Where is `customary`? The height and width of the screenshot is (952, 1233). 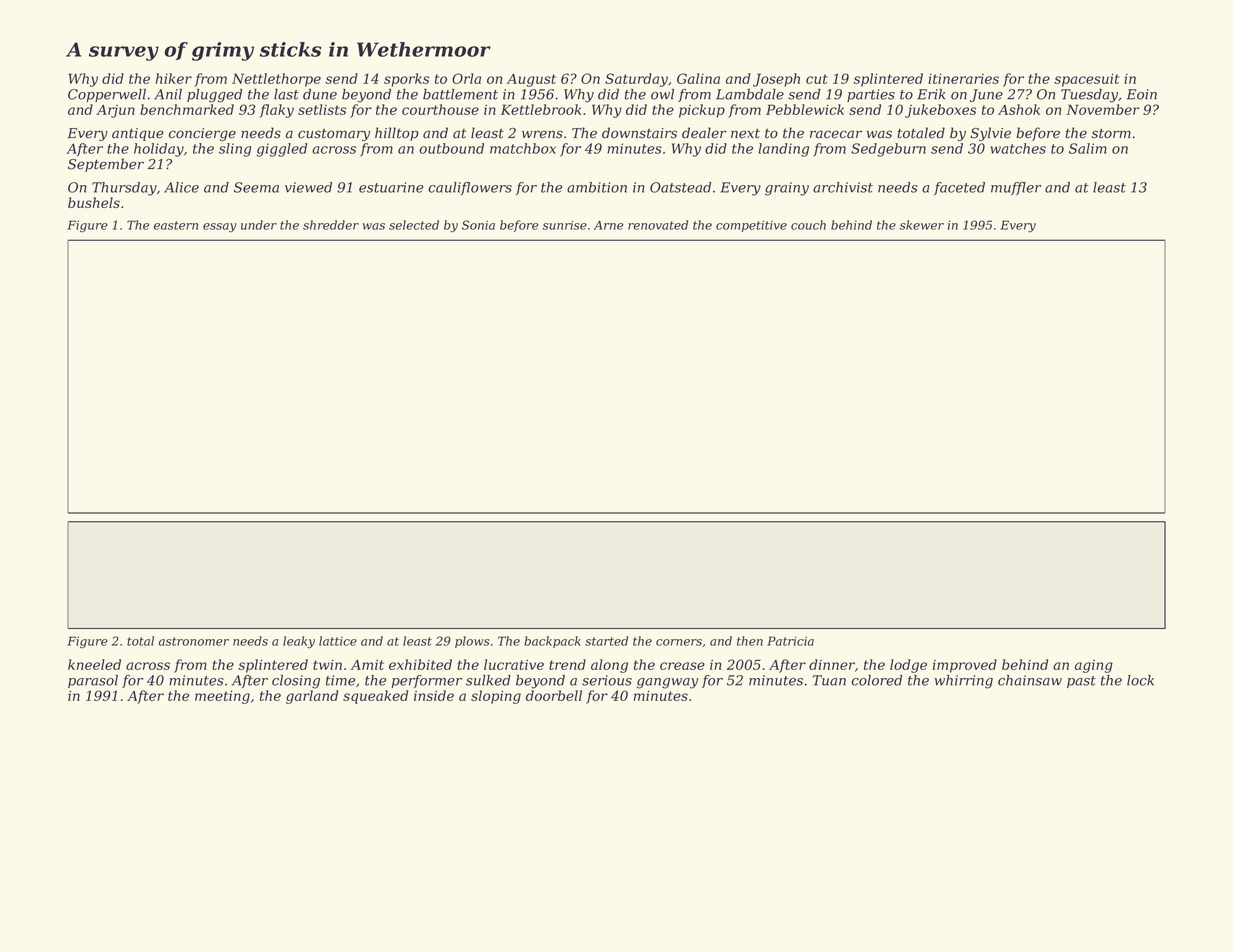
customary is located at coordinates (334, 135).
